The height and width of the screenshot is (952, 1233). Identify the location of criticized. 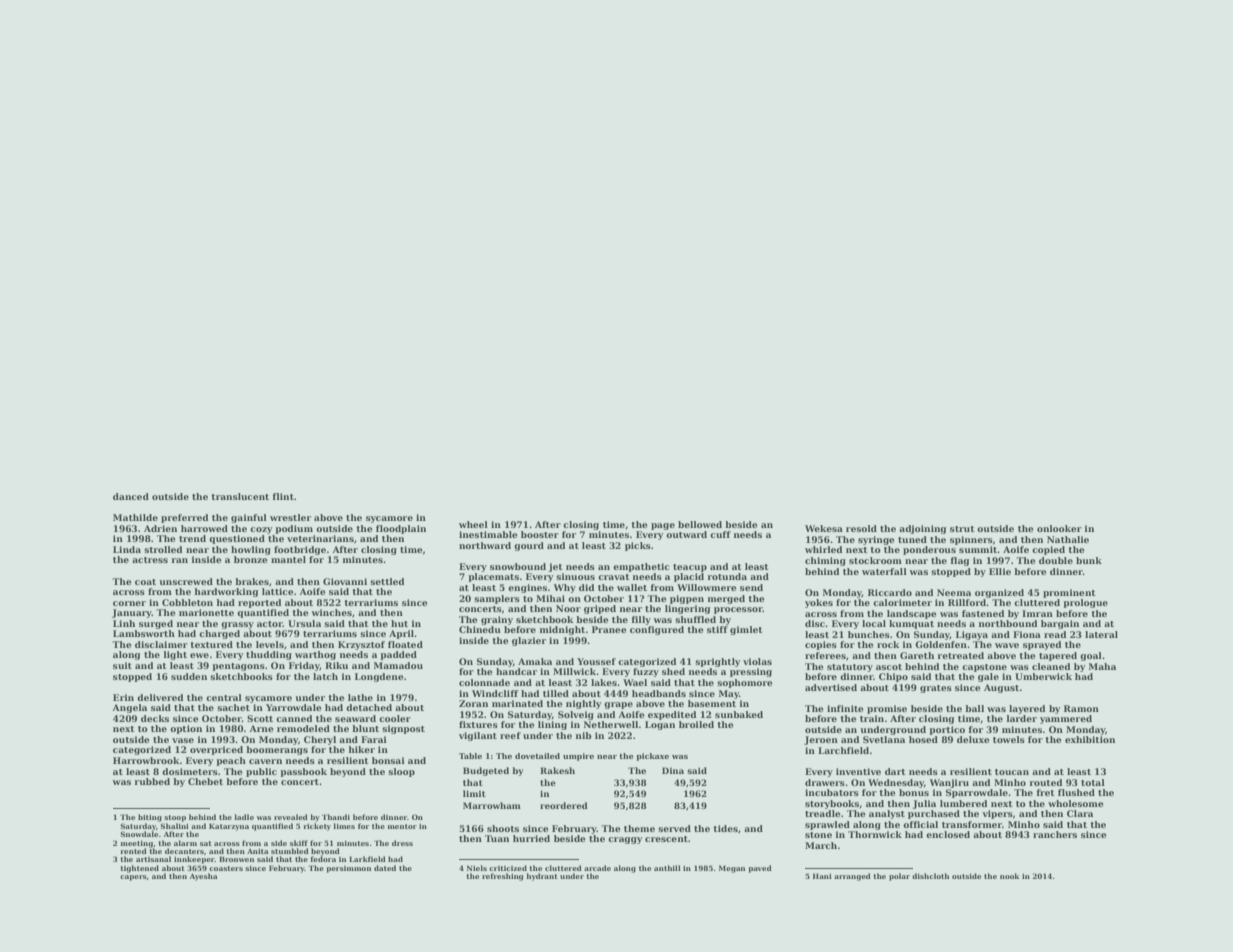
(508, 868).
